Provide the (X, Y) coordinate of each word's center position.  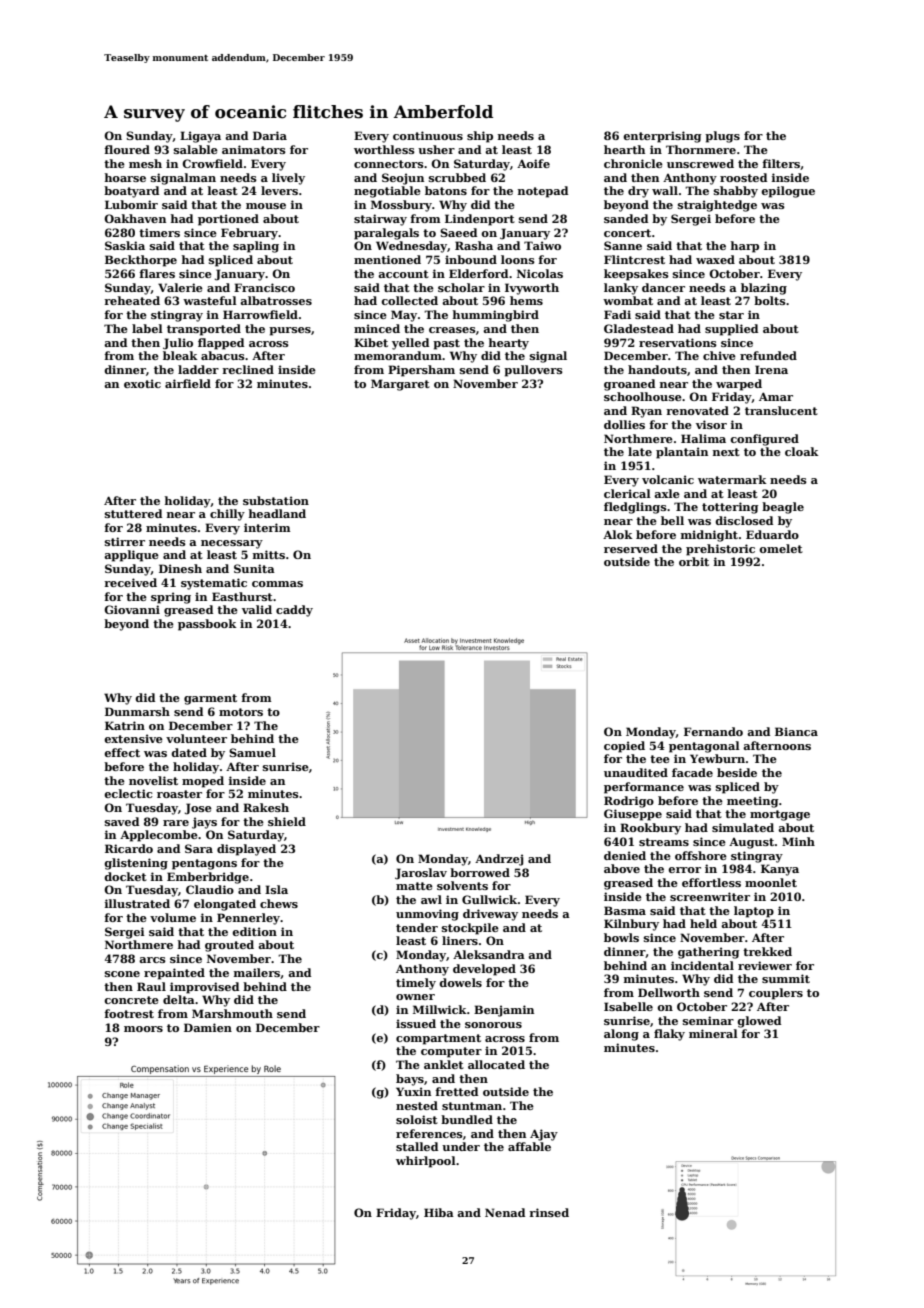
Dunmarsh (137, 711)
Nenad (505, 1212)
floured (127, 149)
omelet (781, 548)
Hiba (439, 1212)
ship (480, 137)
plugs (722, 137)
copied (624, 747)
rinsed (549, 1212)
